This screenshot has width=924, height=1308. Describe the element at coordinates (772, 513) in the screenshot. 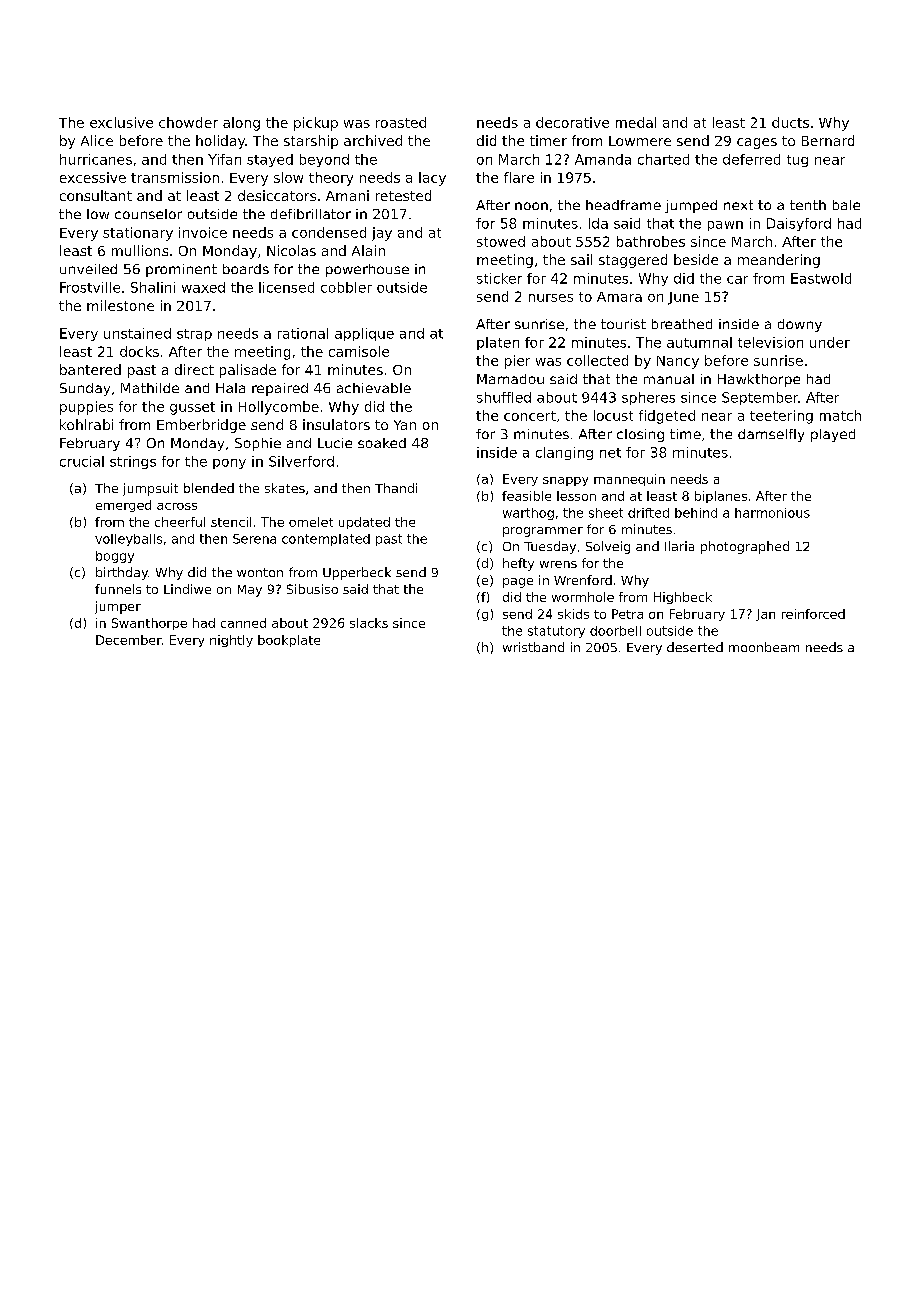

I see `harmonious` at that location.
